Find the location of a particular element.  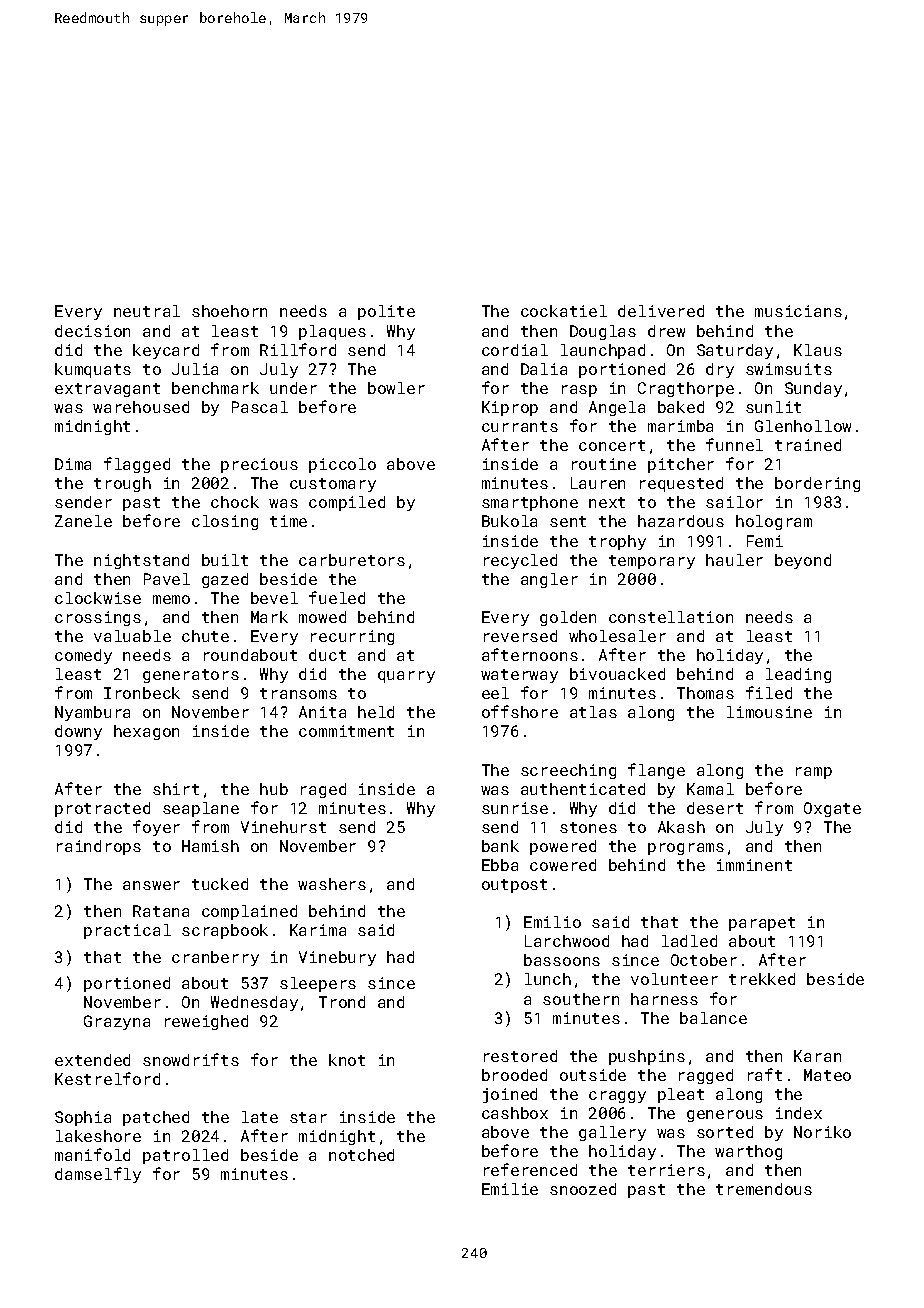

practical is located at coordinates (127, 931).
